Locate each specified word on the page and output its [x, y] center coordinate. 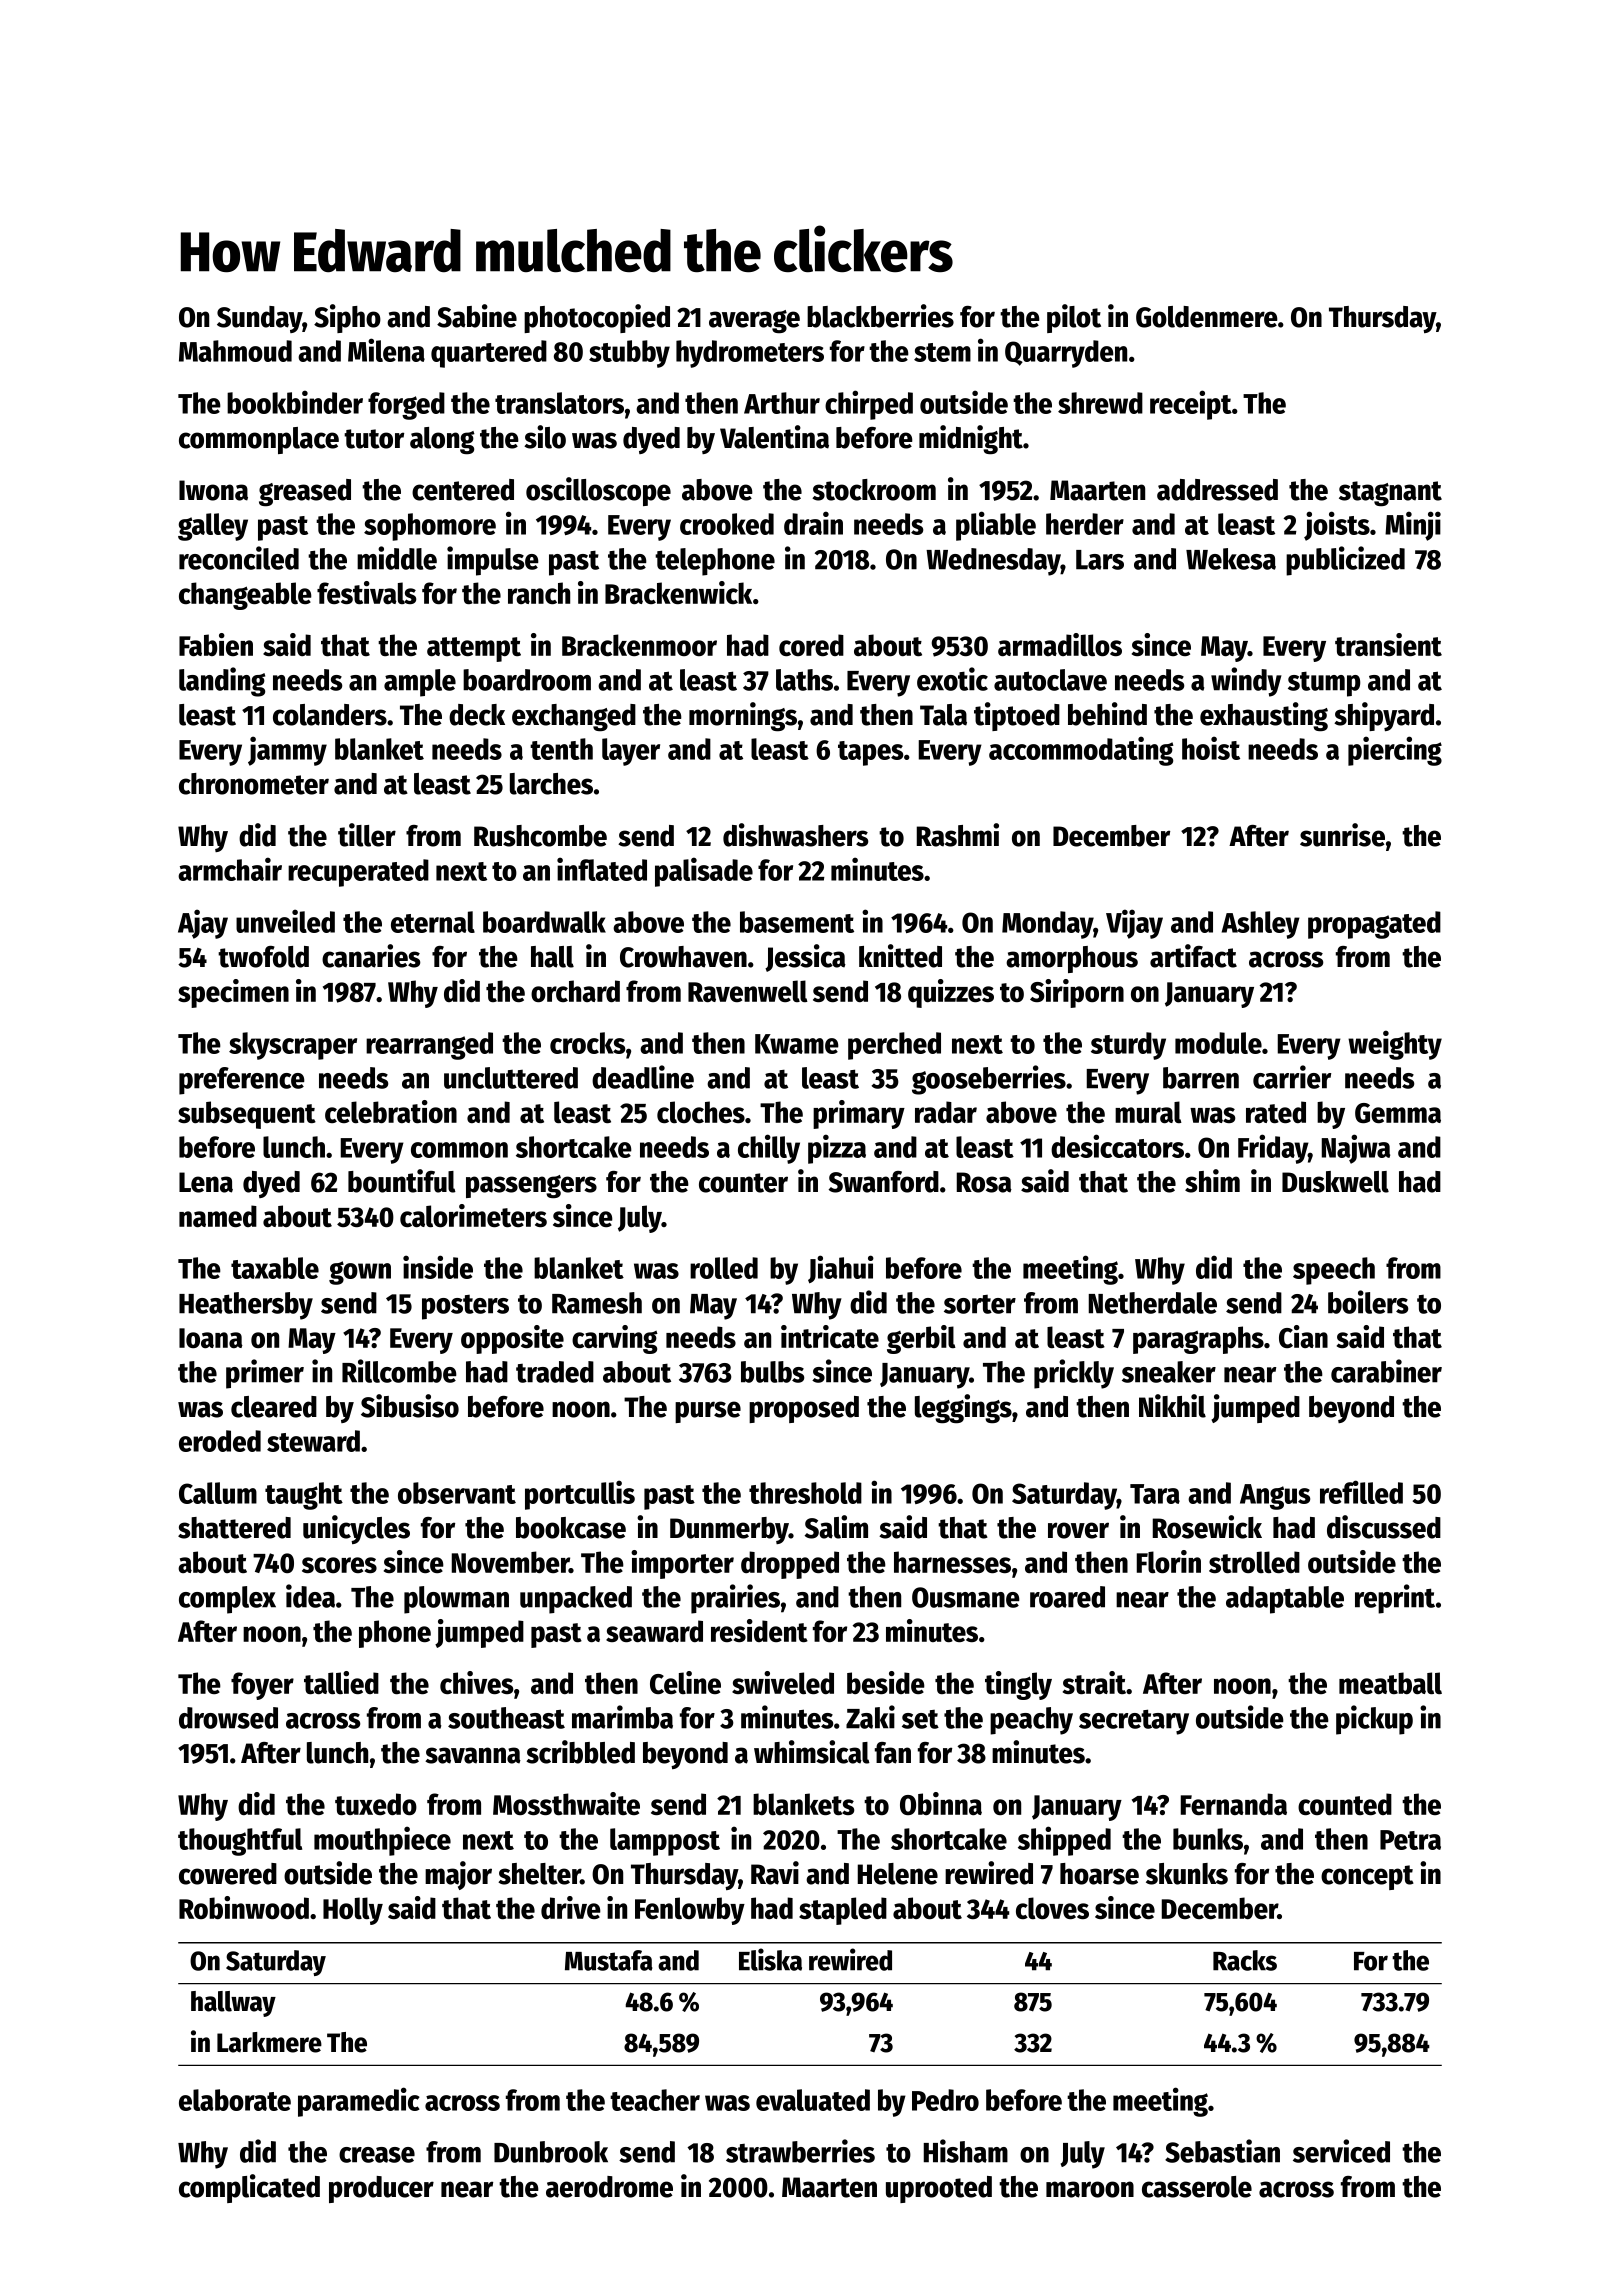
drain [813, 523]
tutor [374, 439]
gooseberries [989, 1080]
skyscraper [293, 1046]
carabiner [1386, 1371]
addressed [1217, 490]
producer [381, 2189]
